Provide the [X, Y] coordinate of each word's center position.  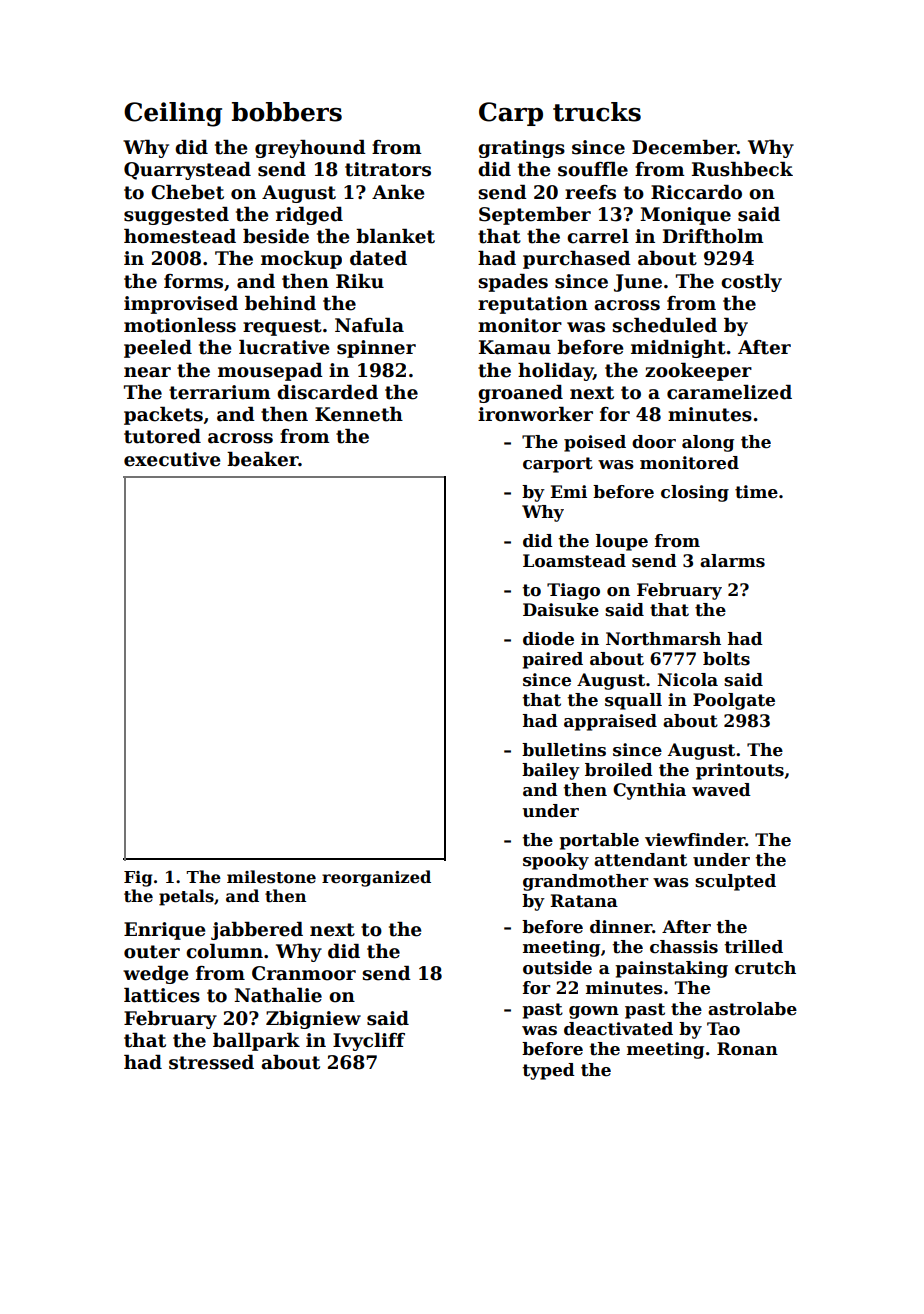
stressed [211, 1062]
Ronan [747, 1049]
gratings [521, 149]
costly [751, 283]
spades [513, 283]
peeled [158, 349]
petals [186, 897]
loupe [622, 542]
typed [548, 1071]
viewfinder [695, 840]
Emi [568, 491]
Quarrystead [187, 171]
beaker [263, 459]
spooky [556, 861]
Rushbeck [742, 169]
